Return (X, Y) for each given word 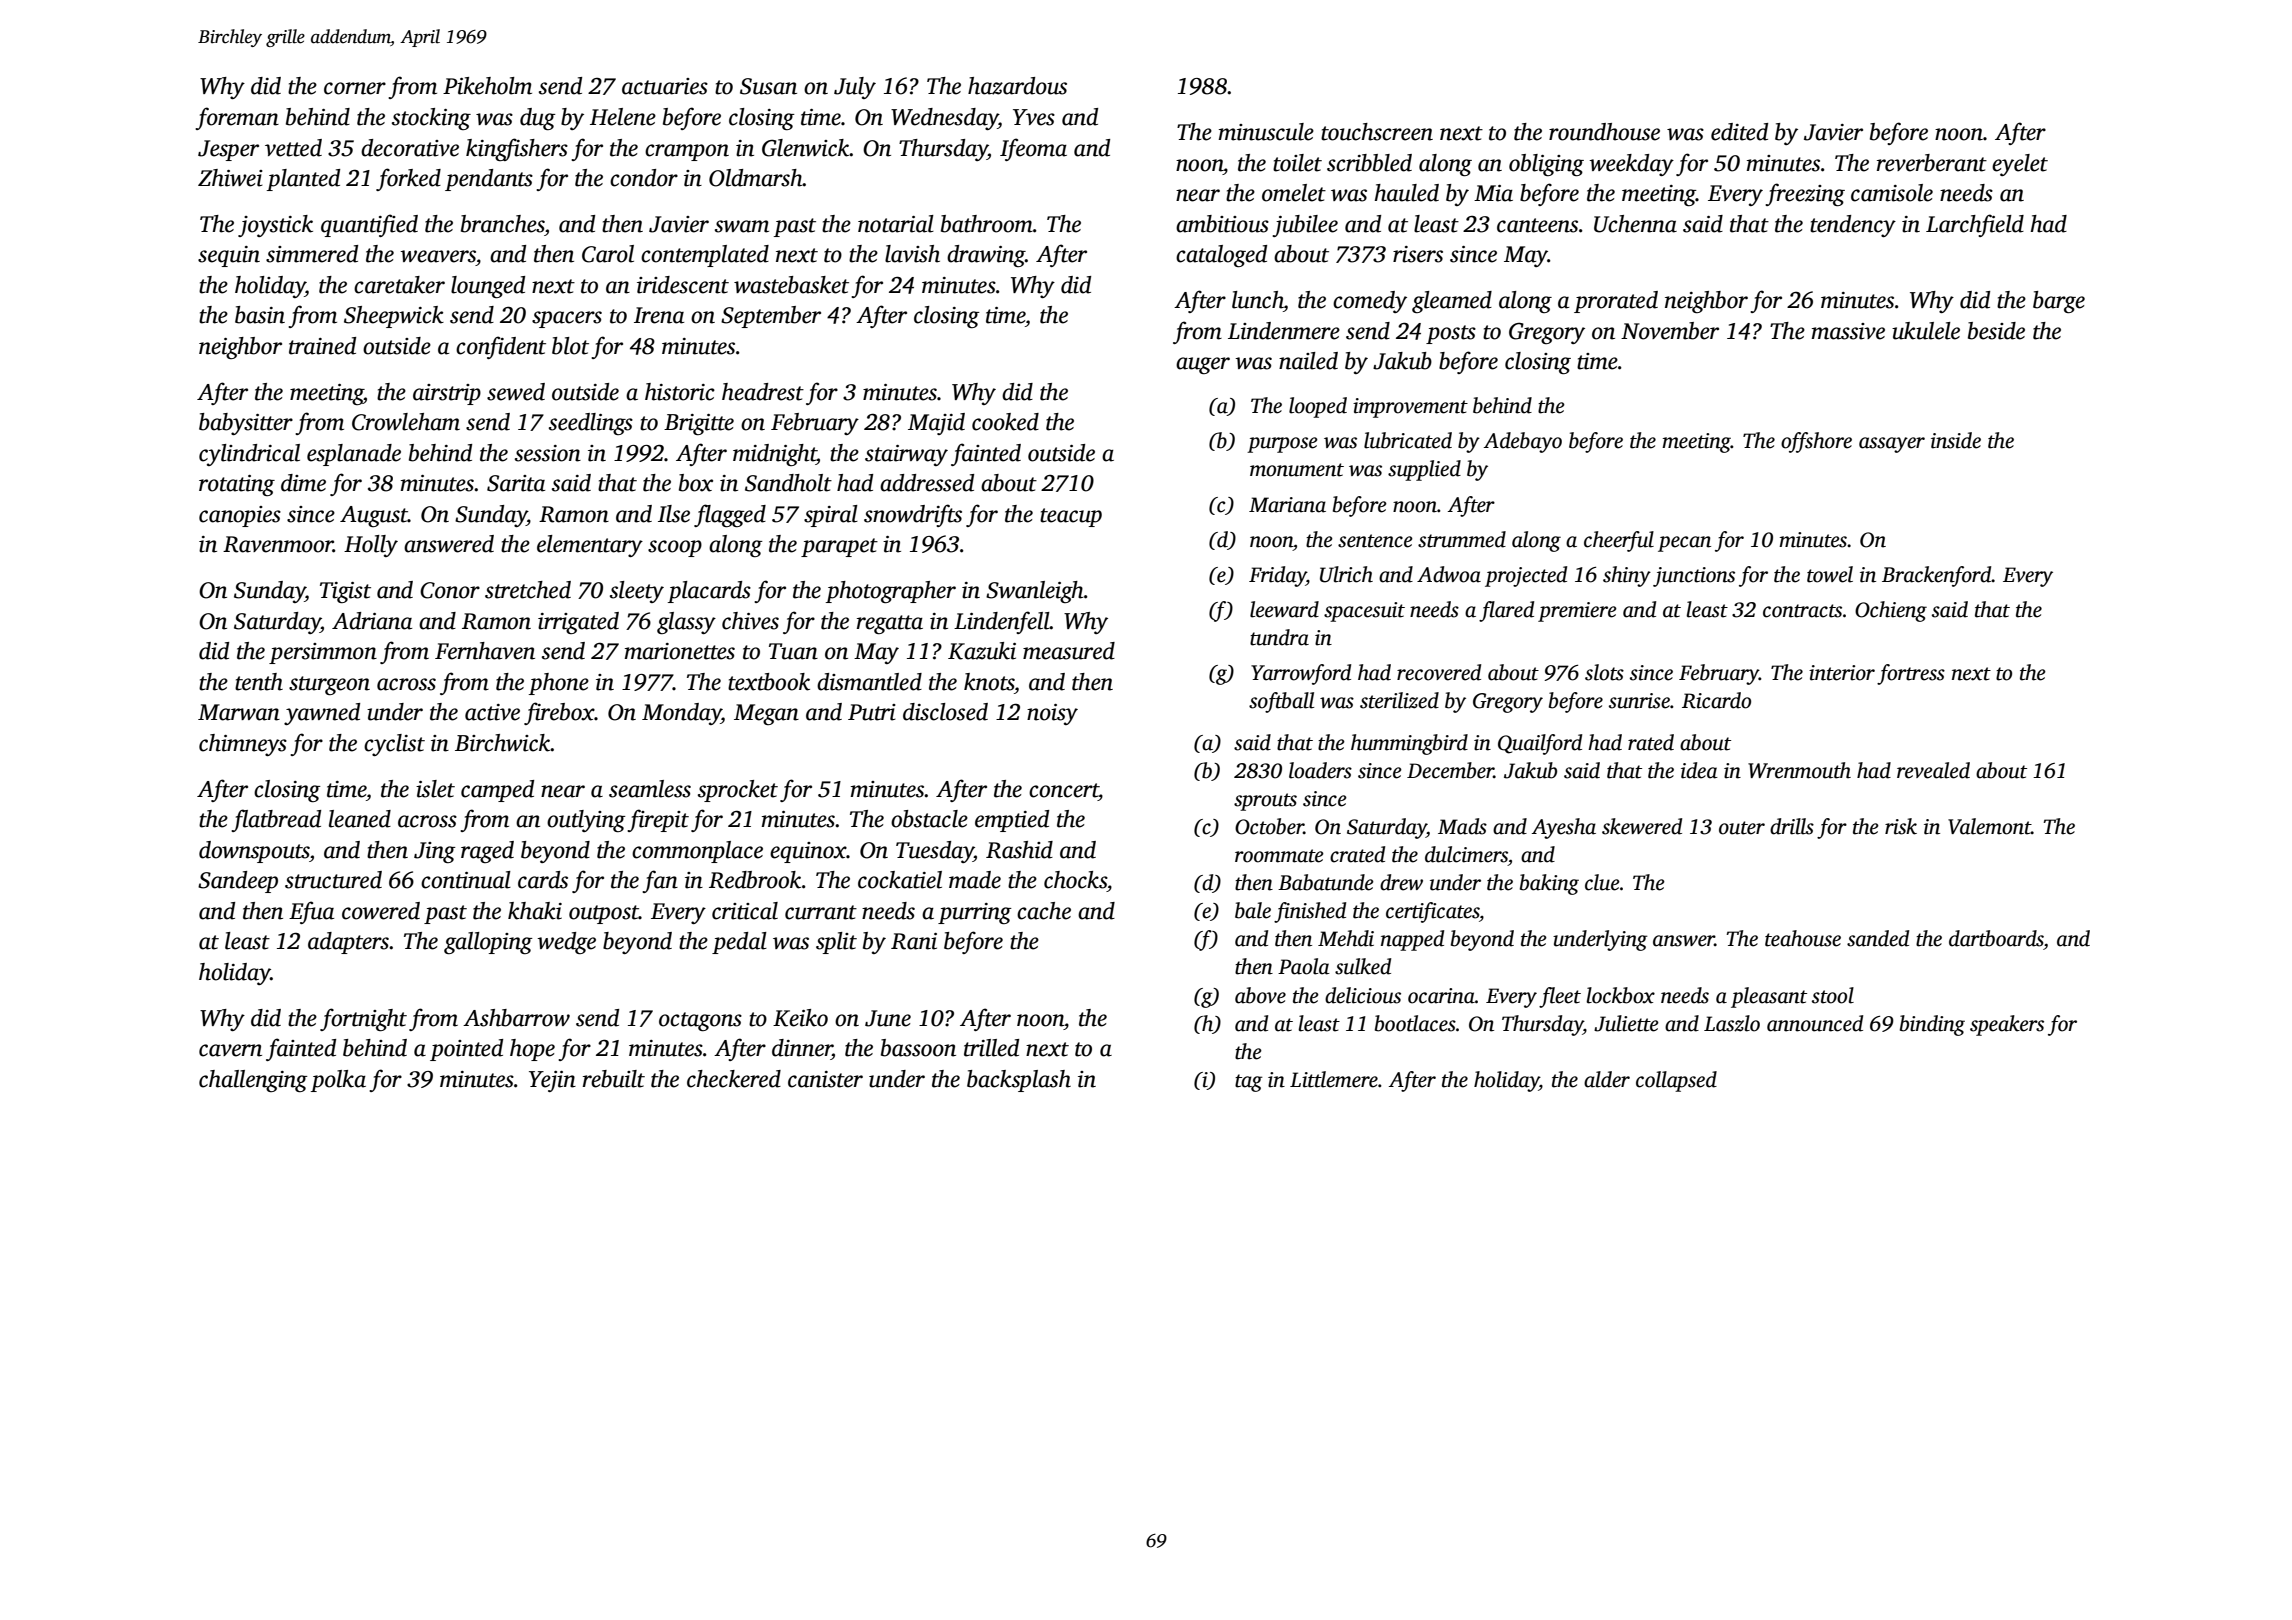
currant (821, 912)
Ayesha (1564, 828)
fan (660, 881)
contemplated (705, 256)
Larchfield (1975, 225)
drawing (986, 256)
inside (1956, 440)
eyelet (2020, 165)
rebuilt (614, 1079)
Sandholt (788, 483)
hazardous (1017, 86)
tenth (259, 682)
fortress (1911, 674)
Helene (623, 117)
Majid (936, 424)
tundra (1279, 637)
